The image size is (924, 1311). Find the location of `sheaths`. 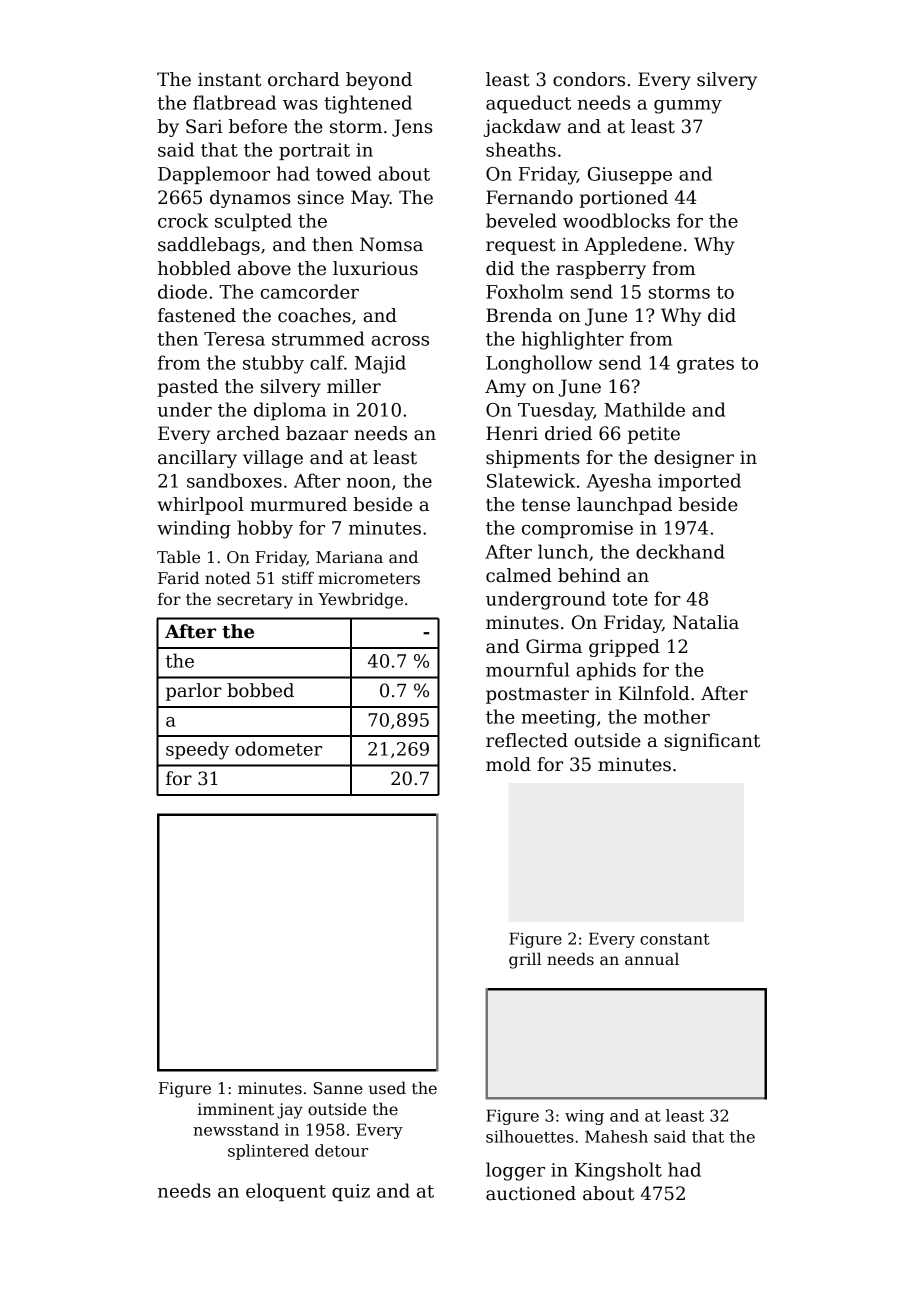

sheaths is located at coordinates (521, 149).
